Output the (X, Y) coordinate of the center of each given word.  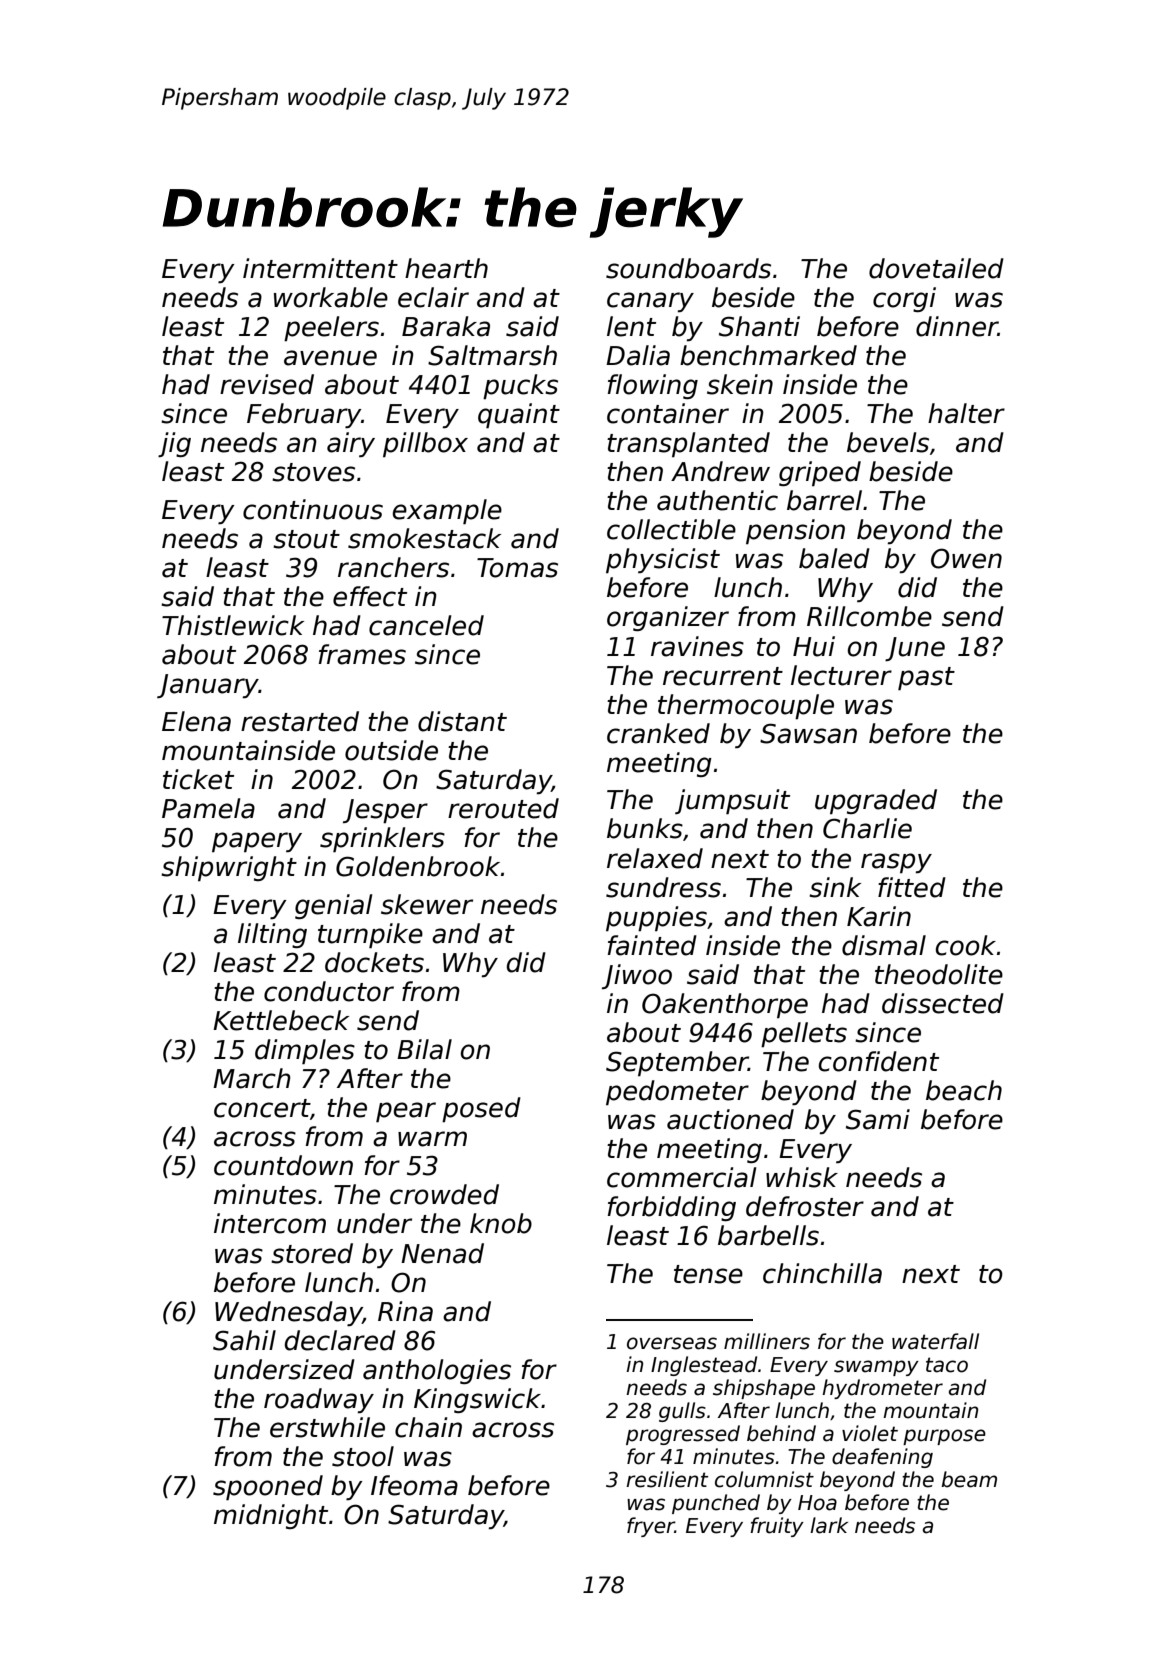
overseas (672, 1343)
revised (267, 384)
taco (947, 1365)
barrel (824, 500)
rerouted (503, 808)
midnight (271, 1516)
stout (306, 539)
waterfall (935, 1341)
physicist (663, 560)
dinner (957, 326)
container (668, 413)
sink (835, 887)
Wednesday (289, 1313)
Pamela (208, 808)
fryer (651, 1527)
